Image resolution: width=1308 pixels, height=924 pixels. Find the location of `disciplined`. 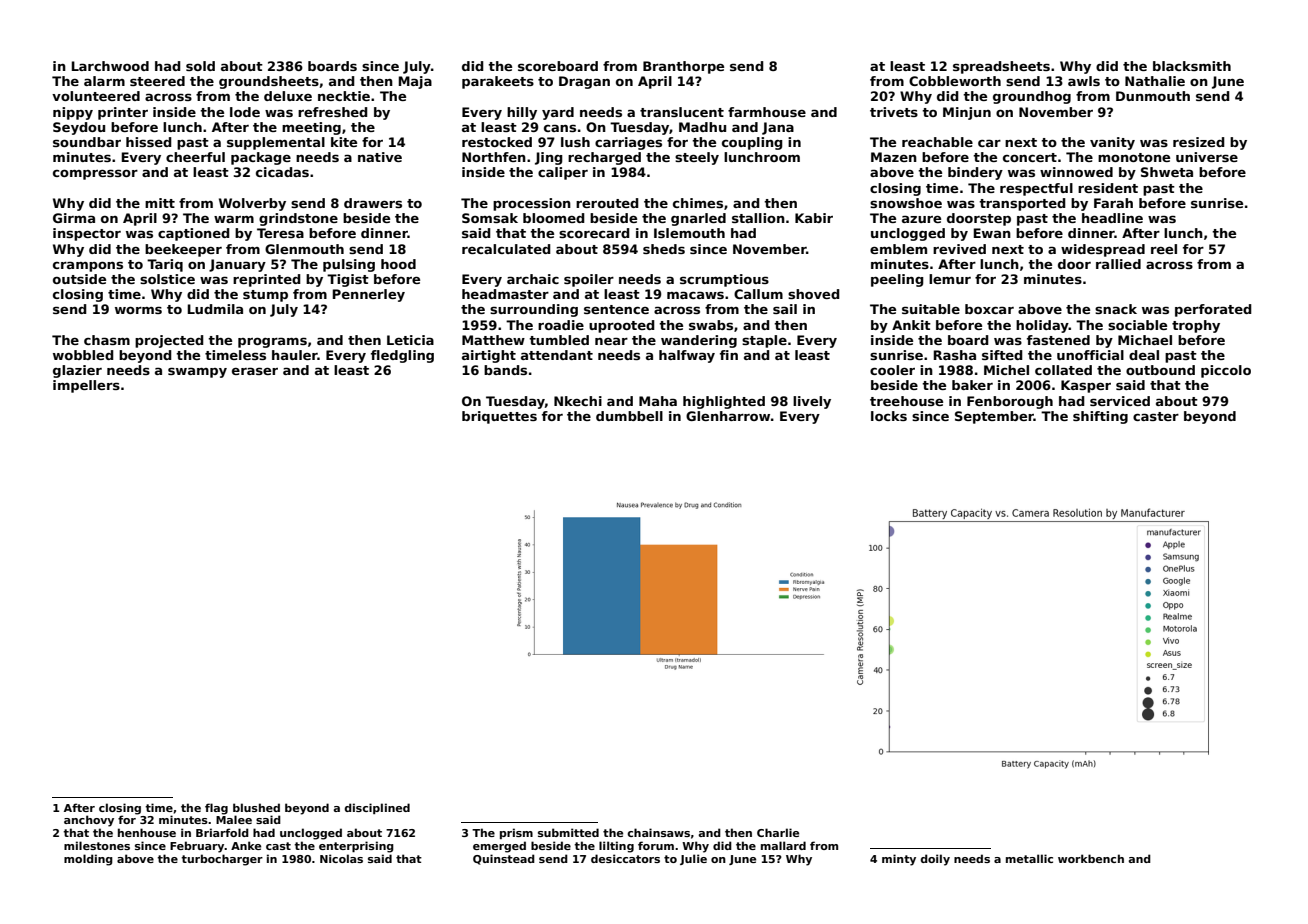

disciplined is located at coordinates (377, 808).
